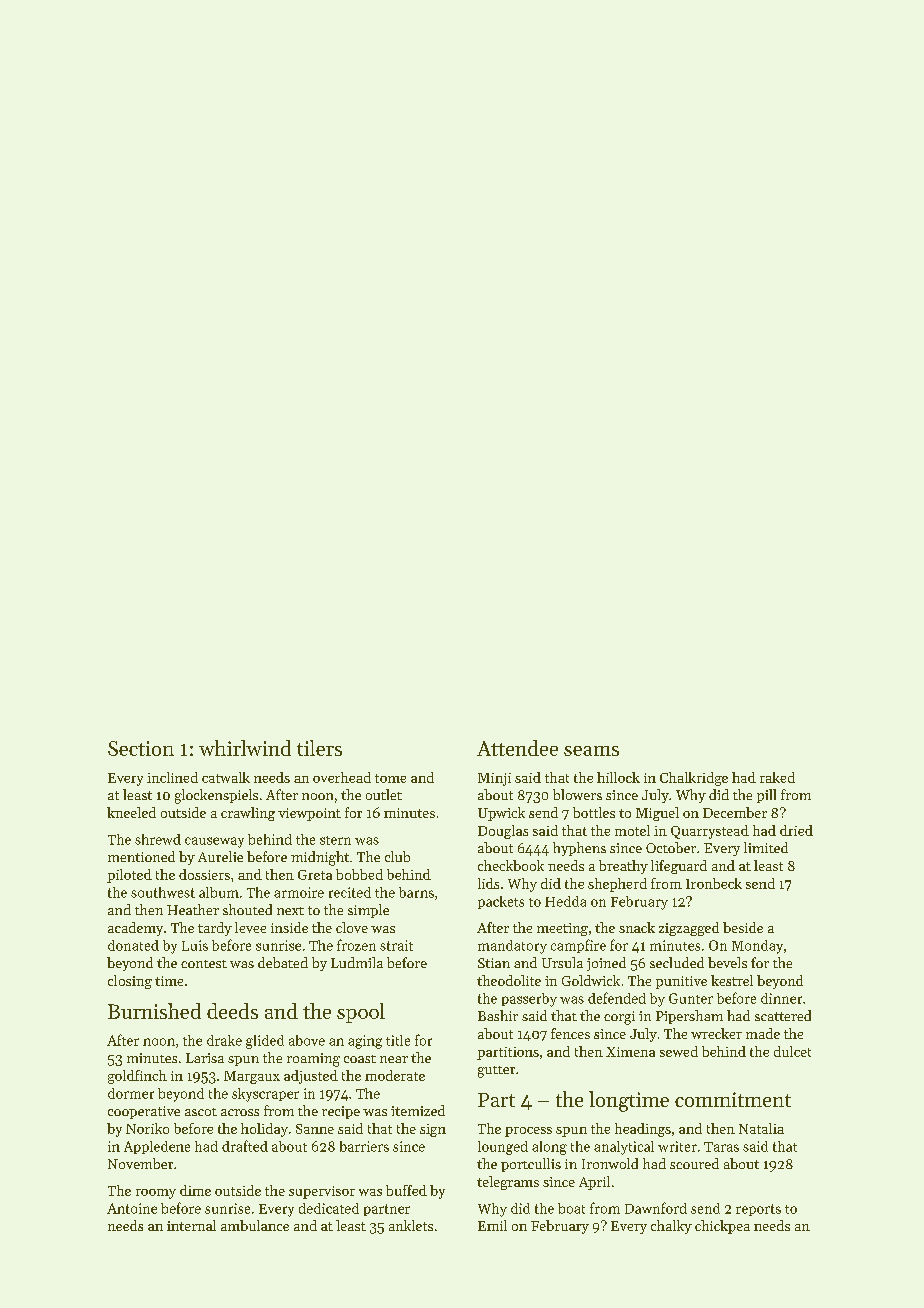 This image has width=924, height=1308. Describe the element at coordinates (528, 1132) in the image. I see `process` at that location.
